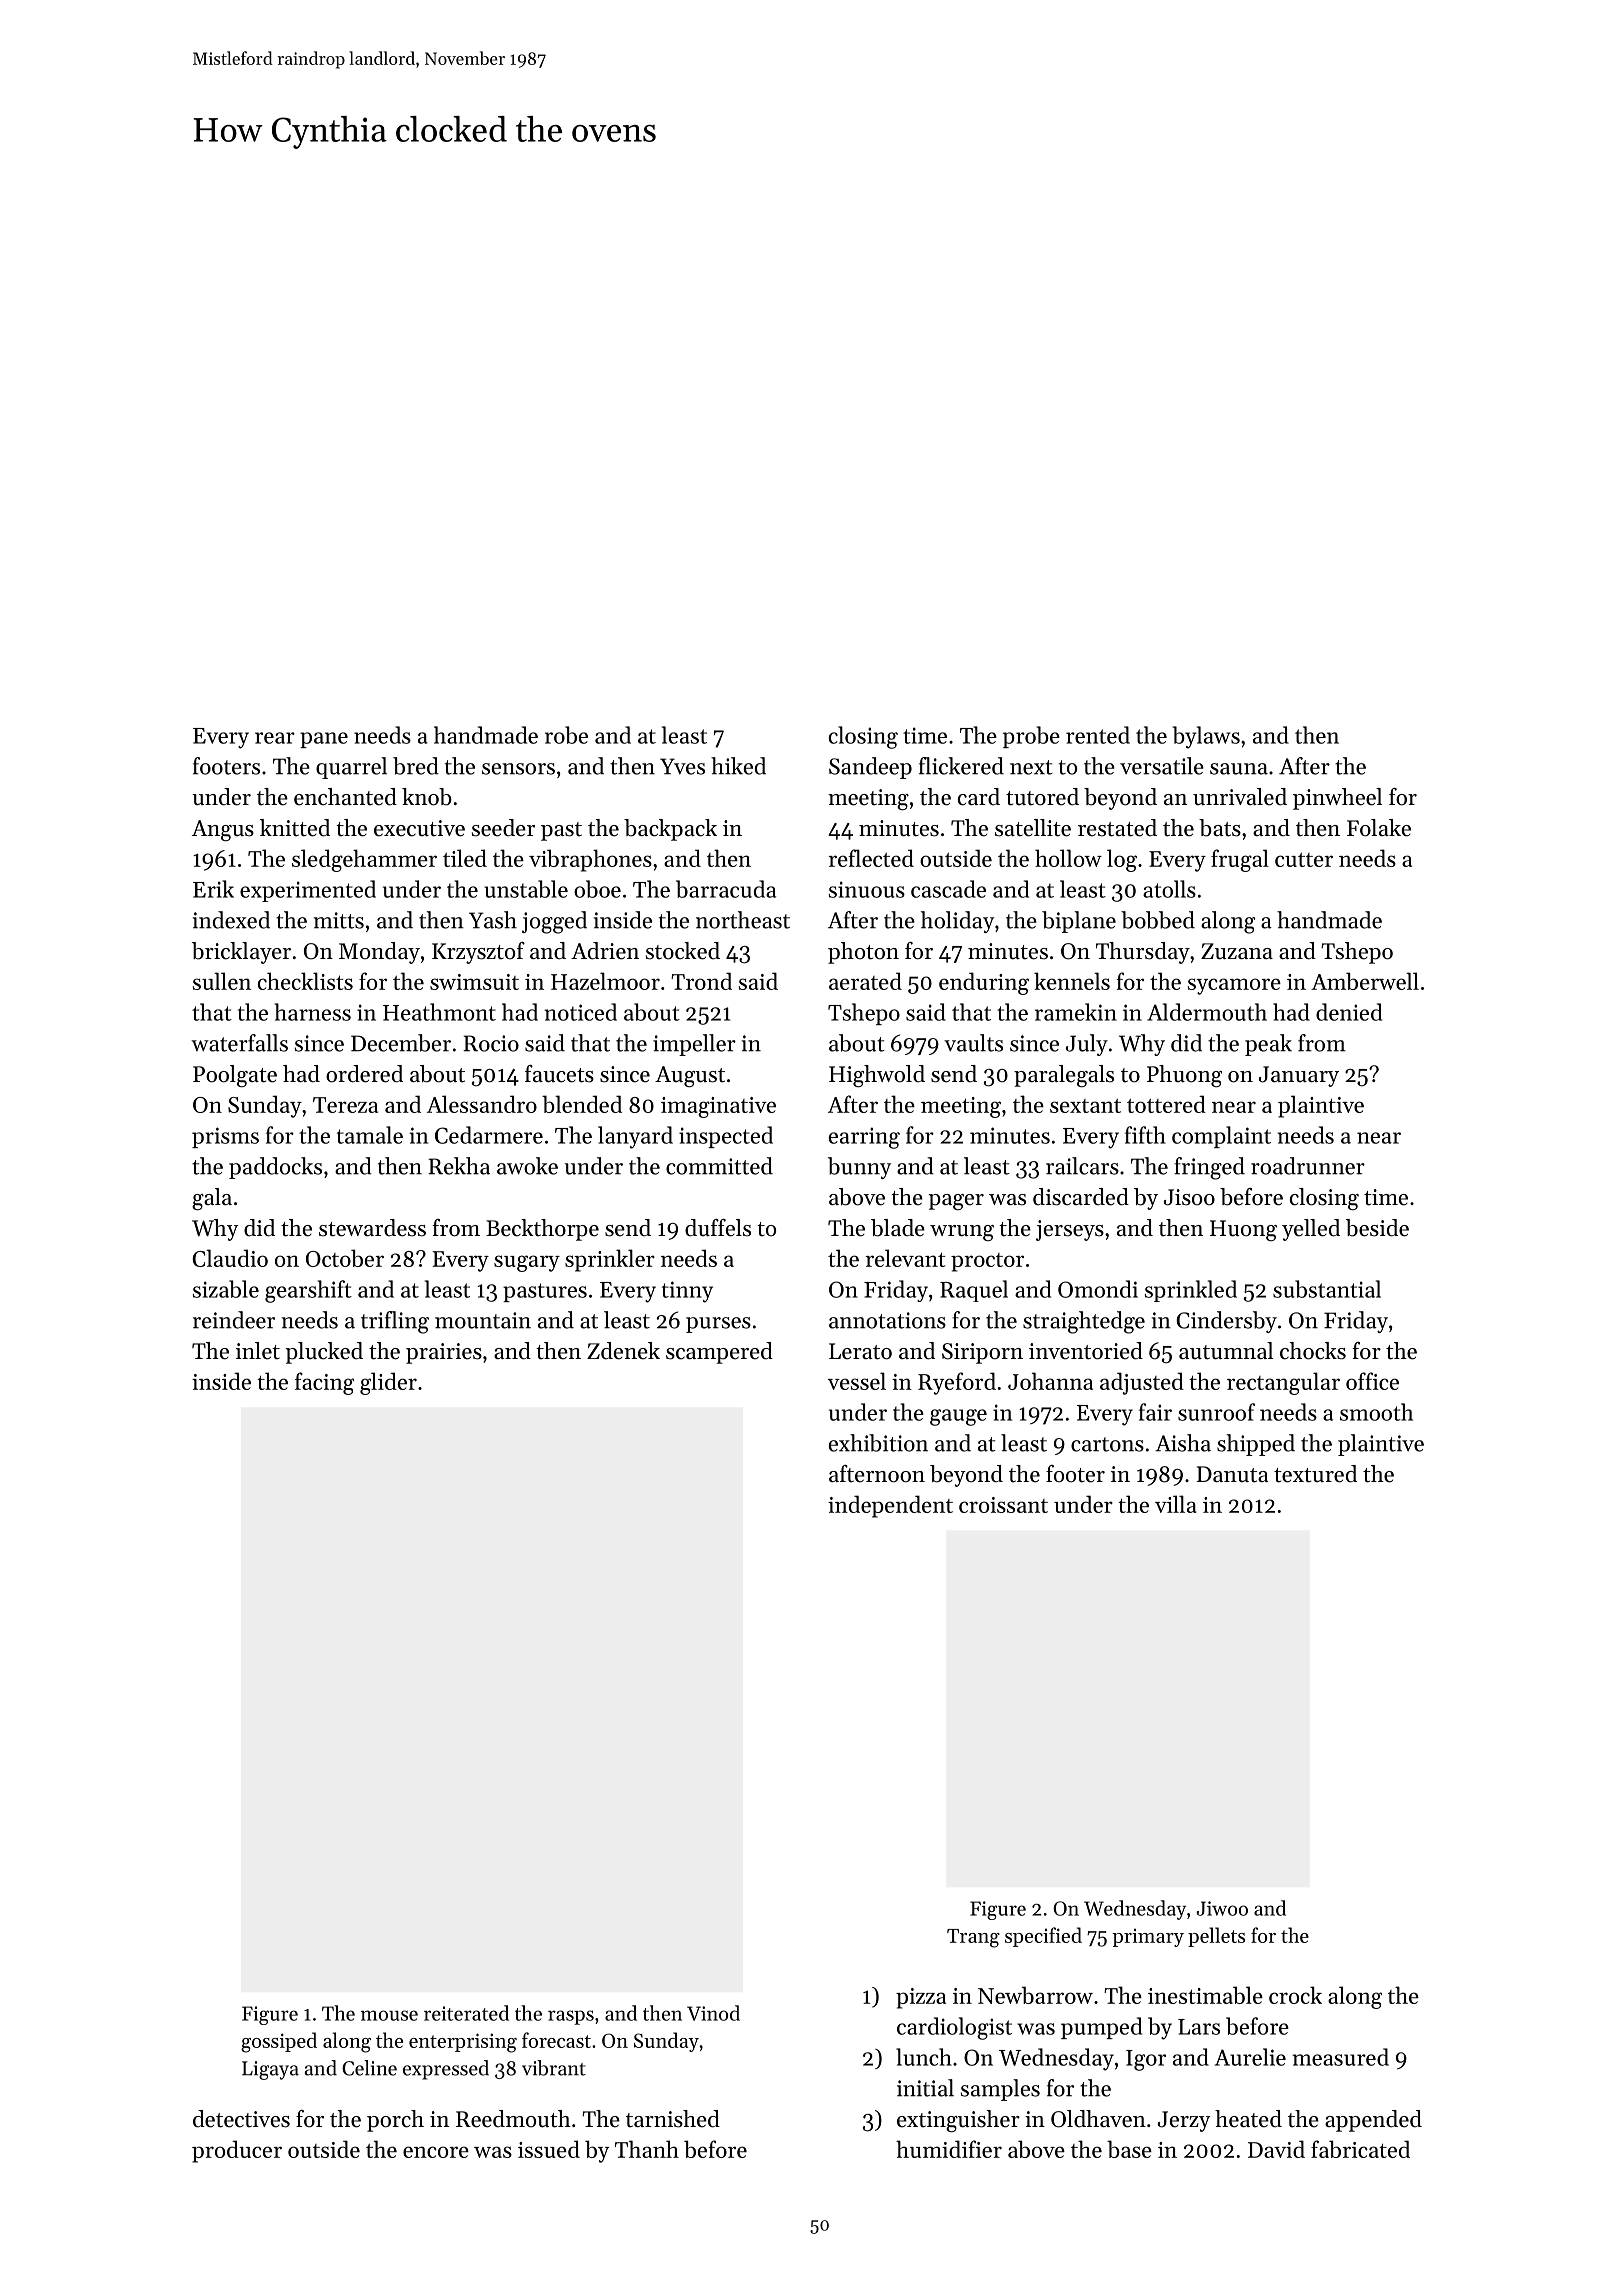 The width and height of the document is (1620, 2292). What do you see at coordinates (1166, 1104) in the document?
I see `tottered` at bounding box center [1166, 1104].
